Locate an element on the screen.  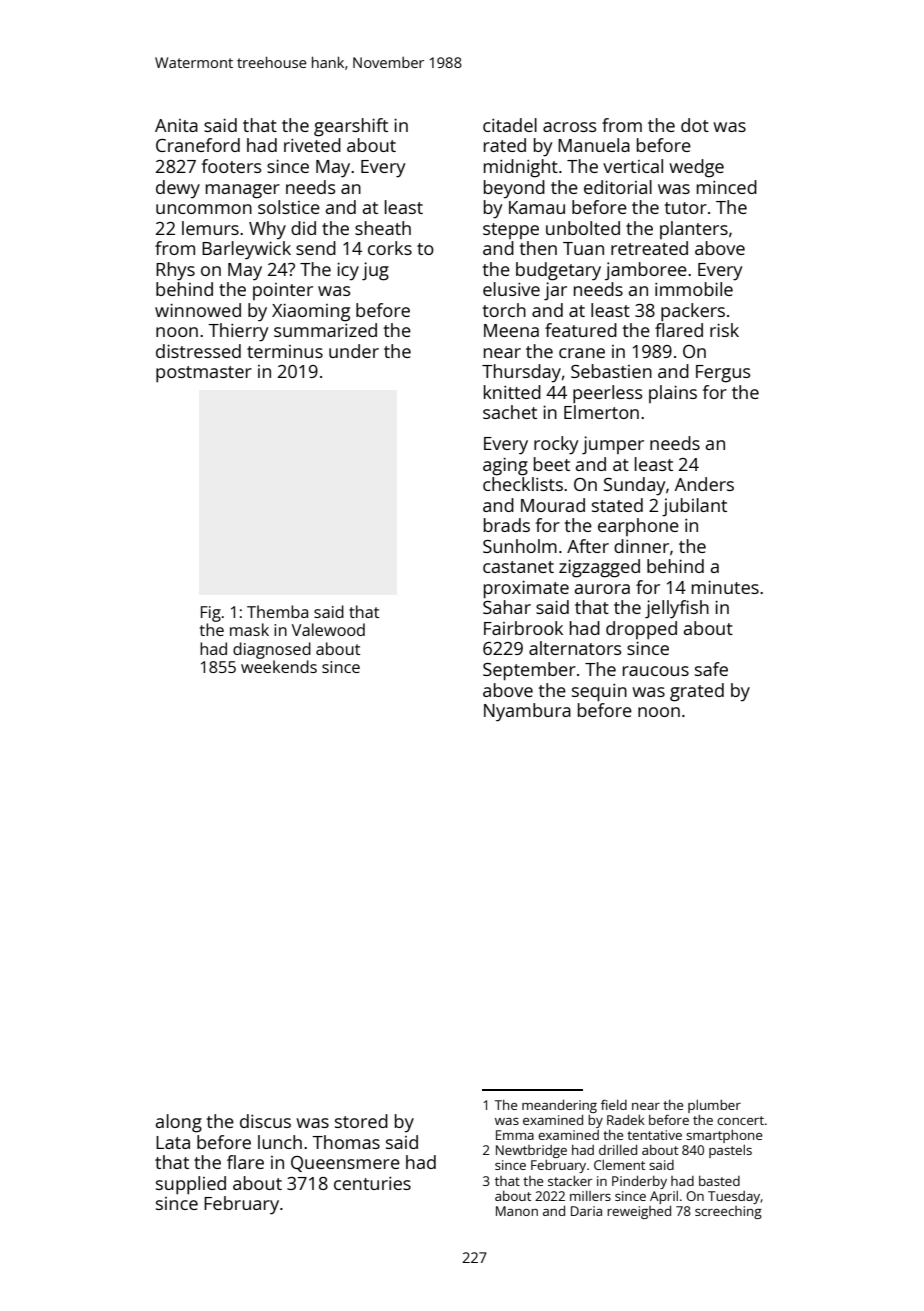
postmaster is located at coordinates (204, 374).
